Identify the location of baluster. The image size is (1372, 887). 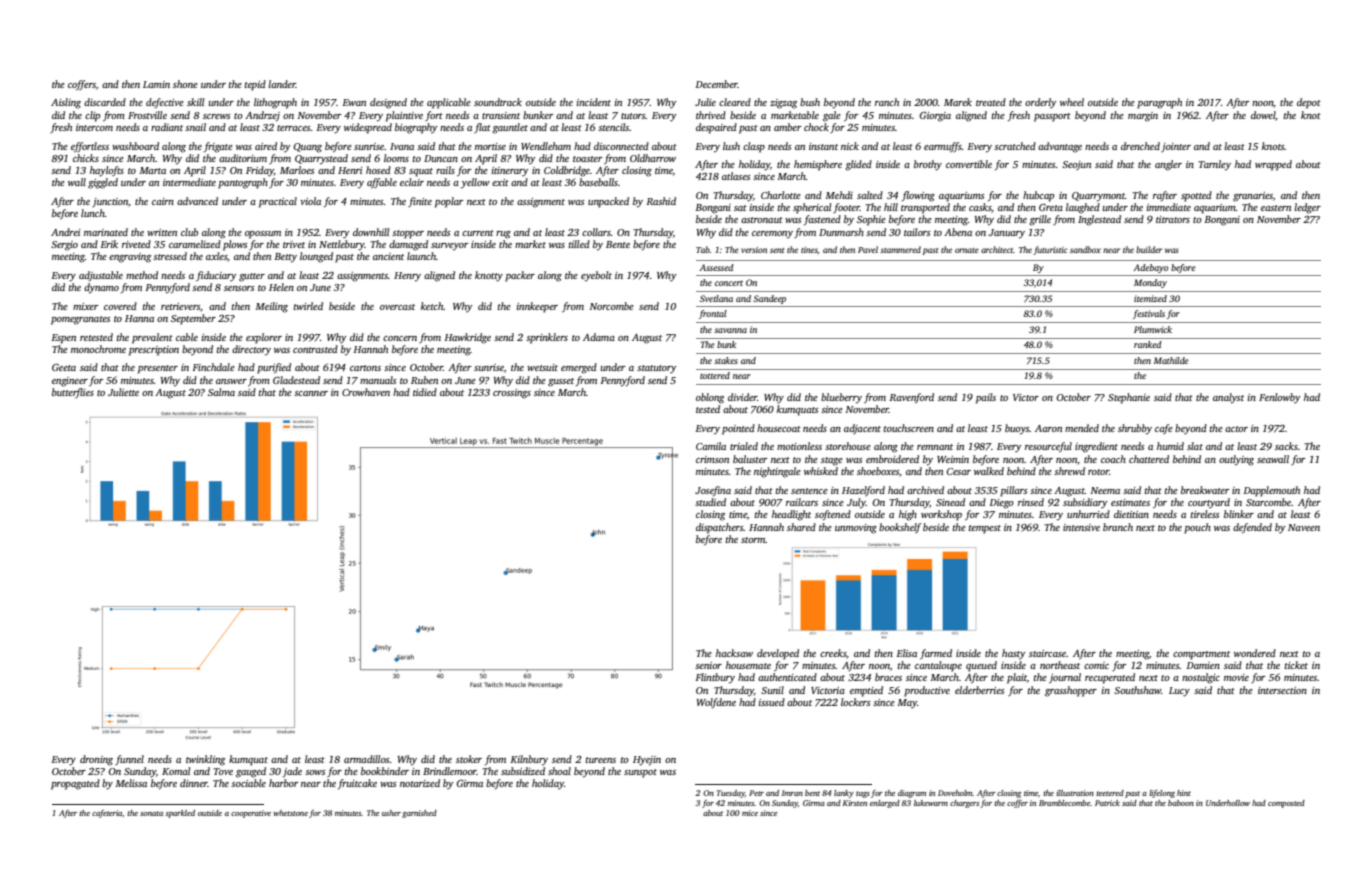
(750, 459).
